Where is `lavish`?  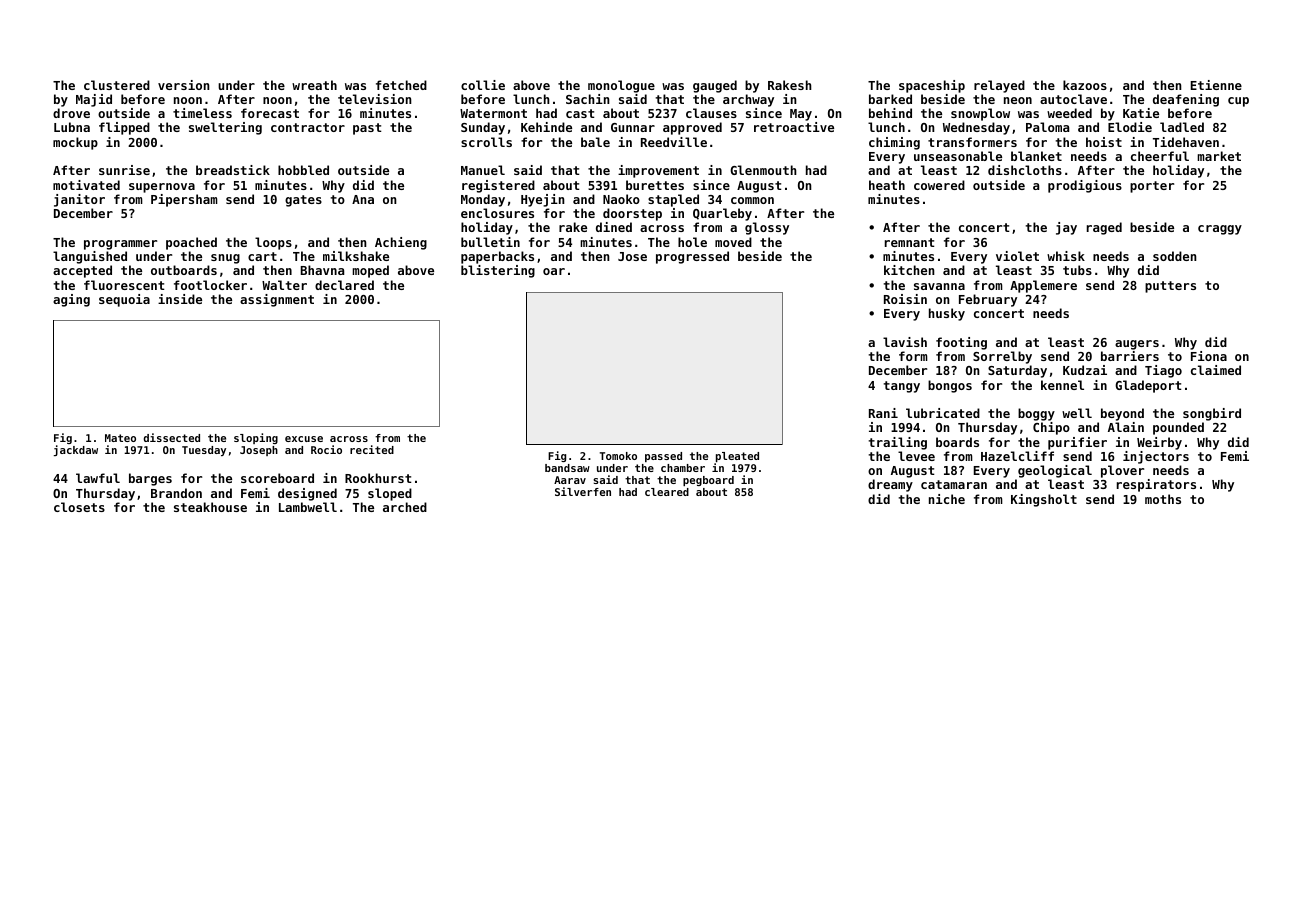 lavish is located at coordinates (905, 342).
